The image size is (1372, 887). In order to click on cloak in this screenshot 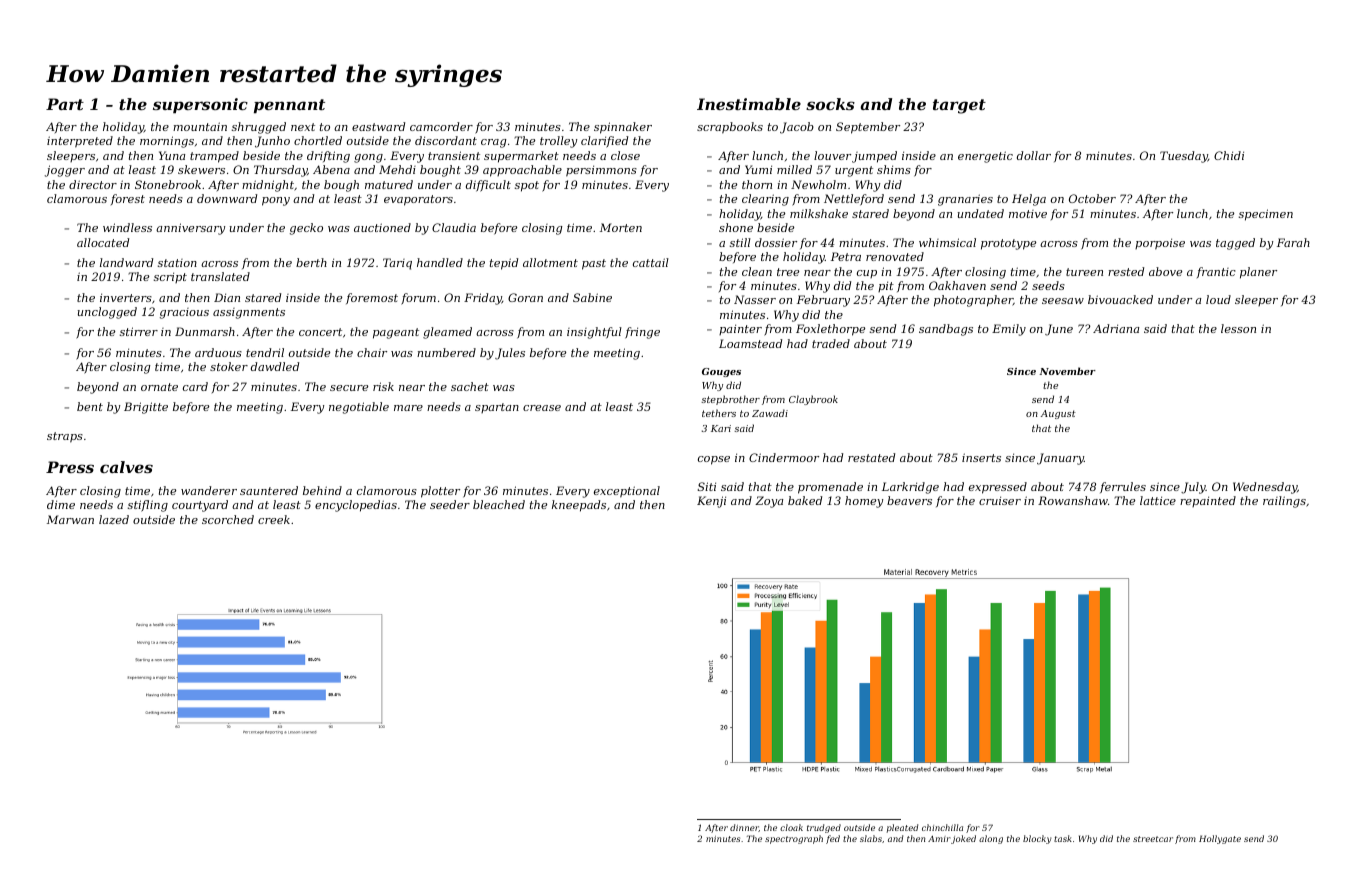, I will do `click(791, 827)`.
